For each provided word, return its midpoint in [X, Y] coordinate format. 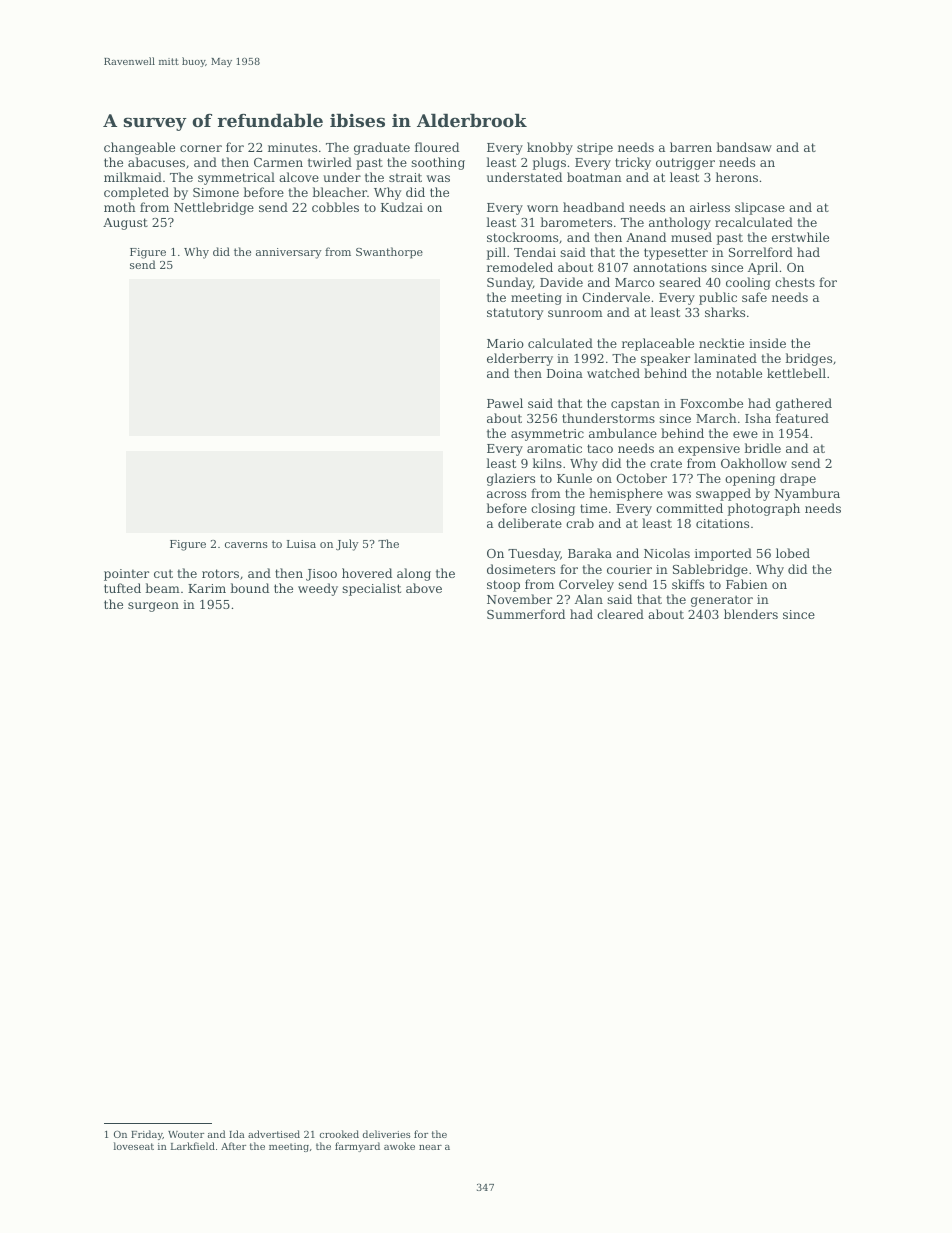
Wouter [186, 1134]
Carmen [278, 162]
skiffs [688, 584]
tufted [122, 588]
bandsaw [744, 147]
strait [405, 177]
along [414, 574]
